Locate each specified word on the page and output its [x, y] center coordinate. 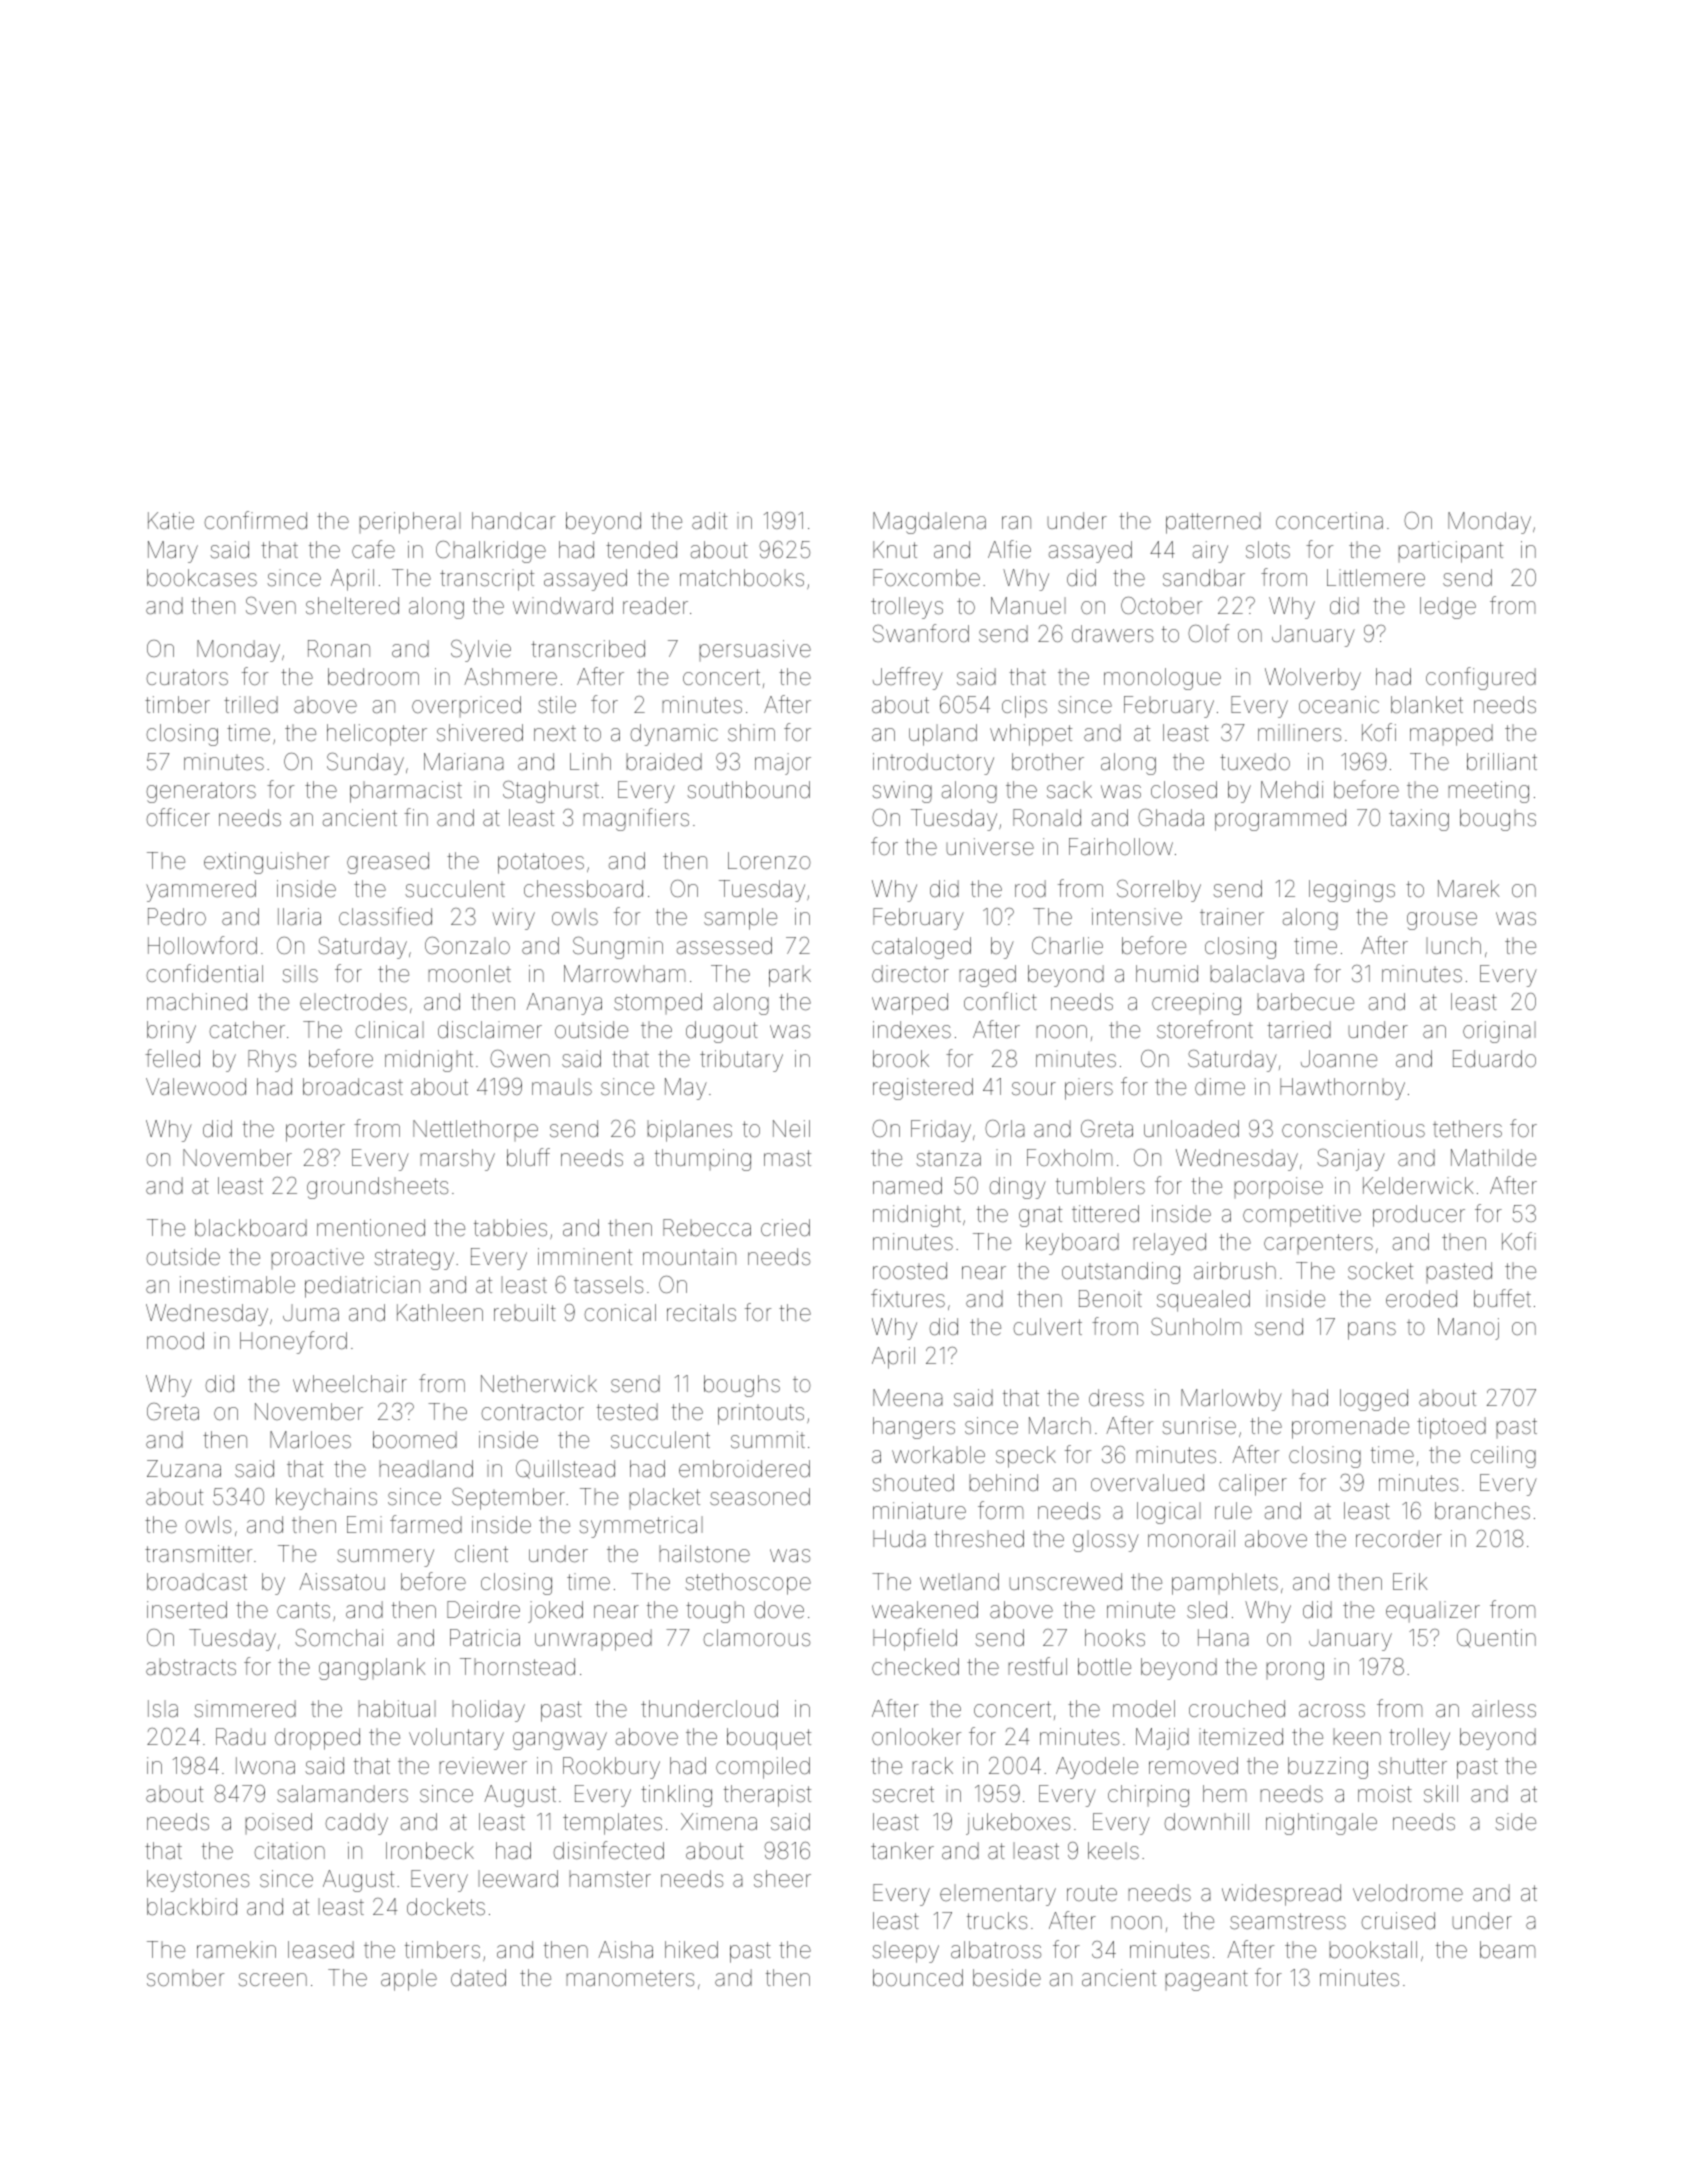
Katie [171, 520]
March [1060, 1426]
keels [1113, 1851]
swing [902, 792]
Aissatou [342, 1582]
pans [1372, 1331]
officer [178, 817]
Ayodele [1097, 1768]
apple [409, 1980]
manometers [630, 1978]
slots [1268, 550]
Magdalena [929, 523]
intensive [1137, 917]
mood [175, 1340]
